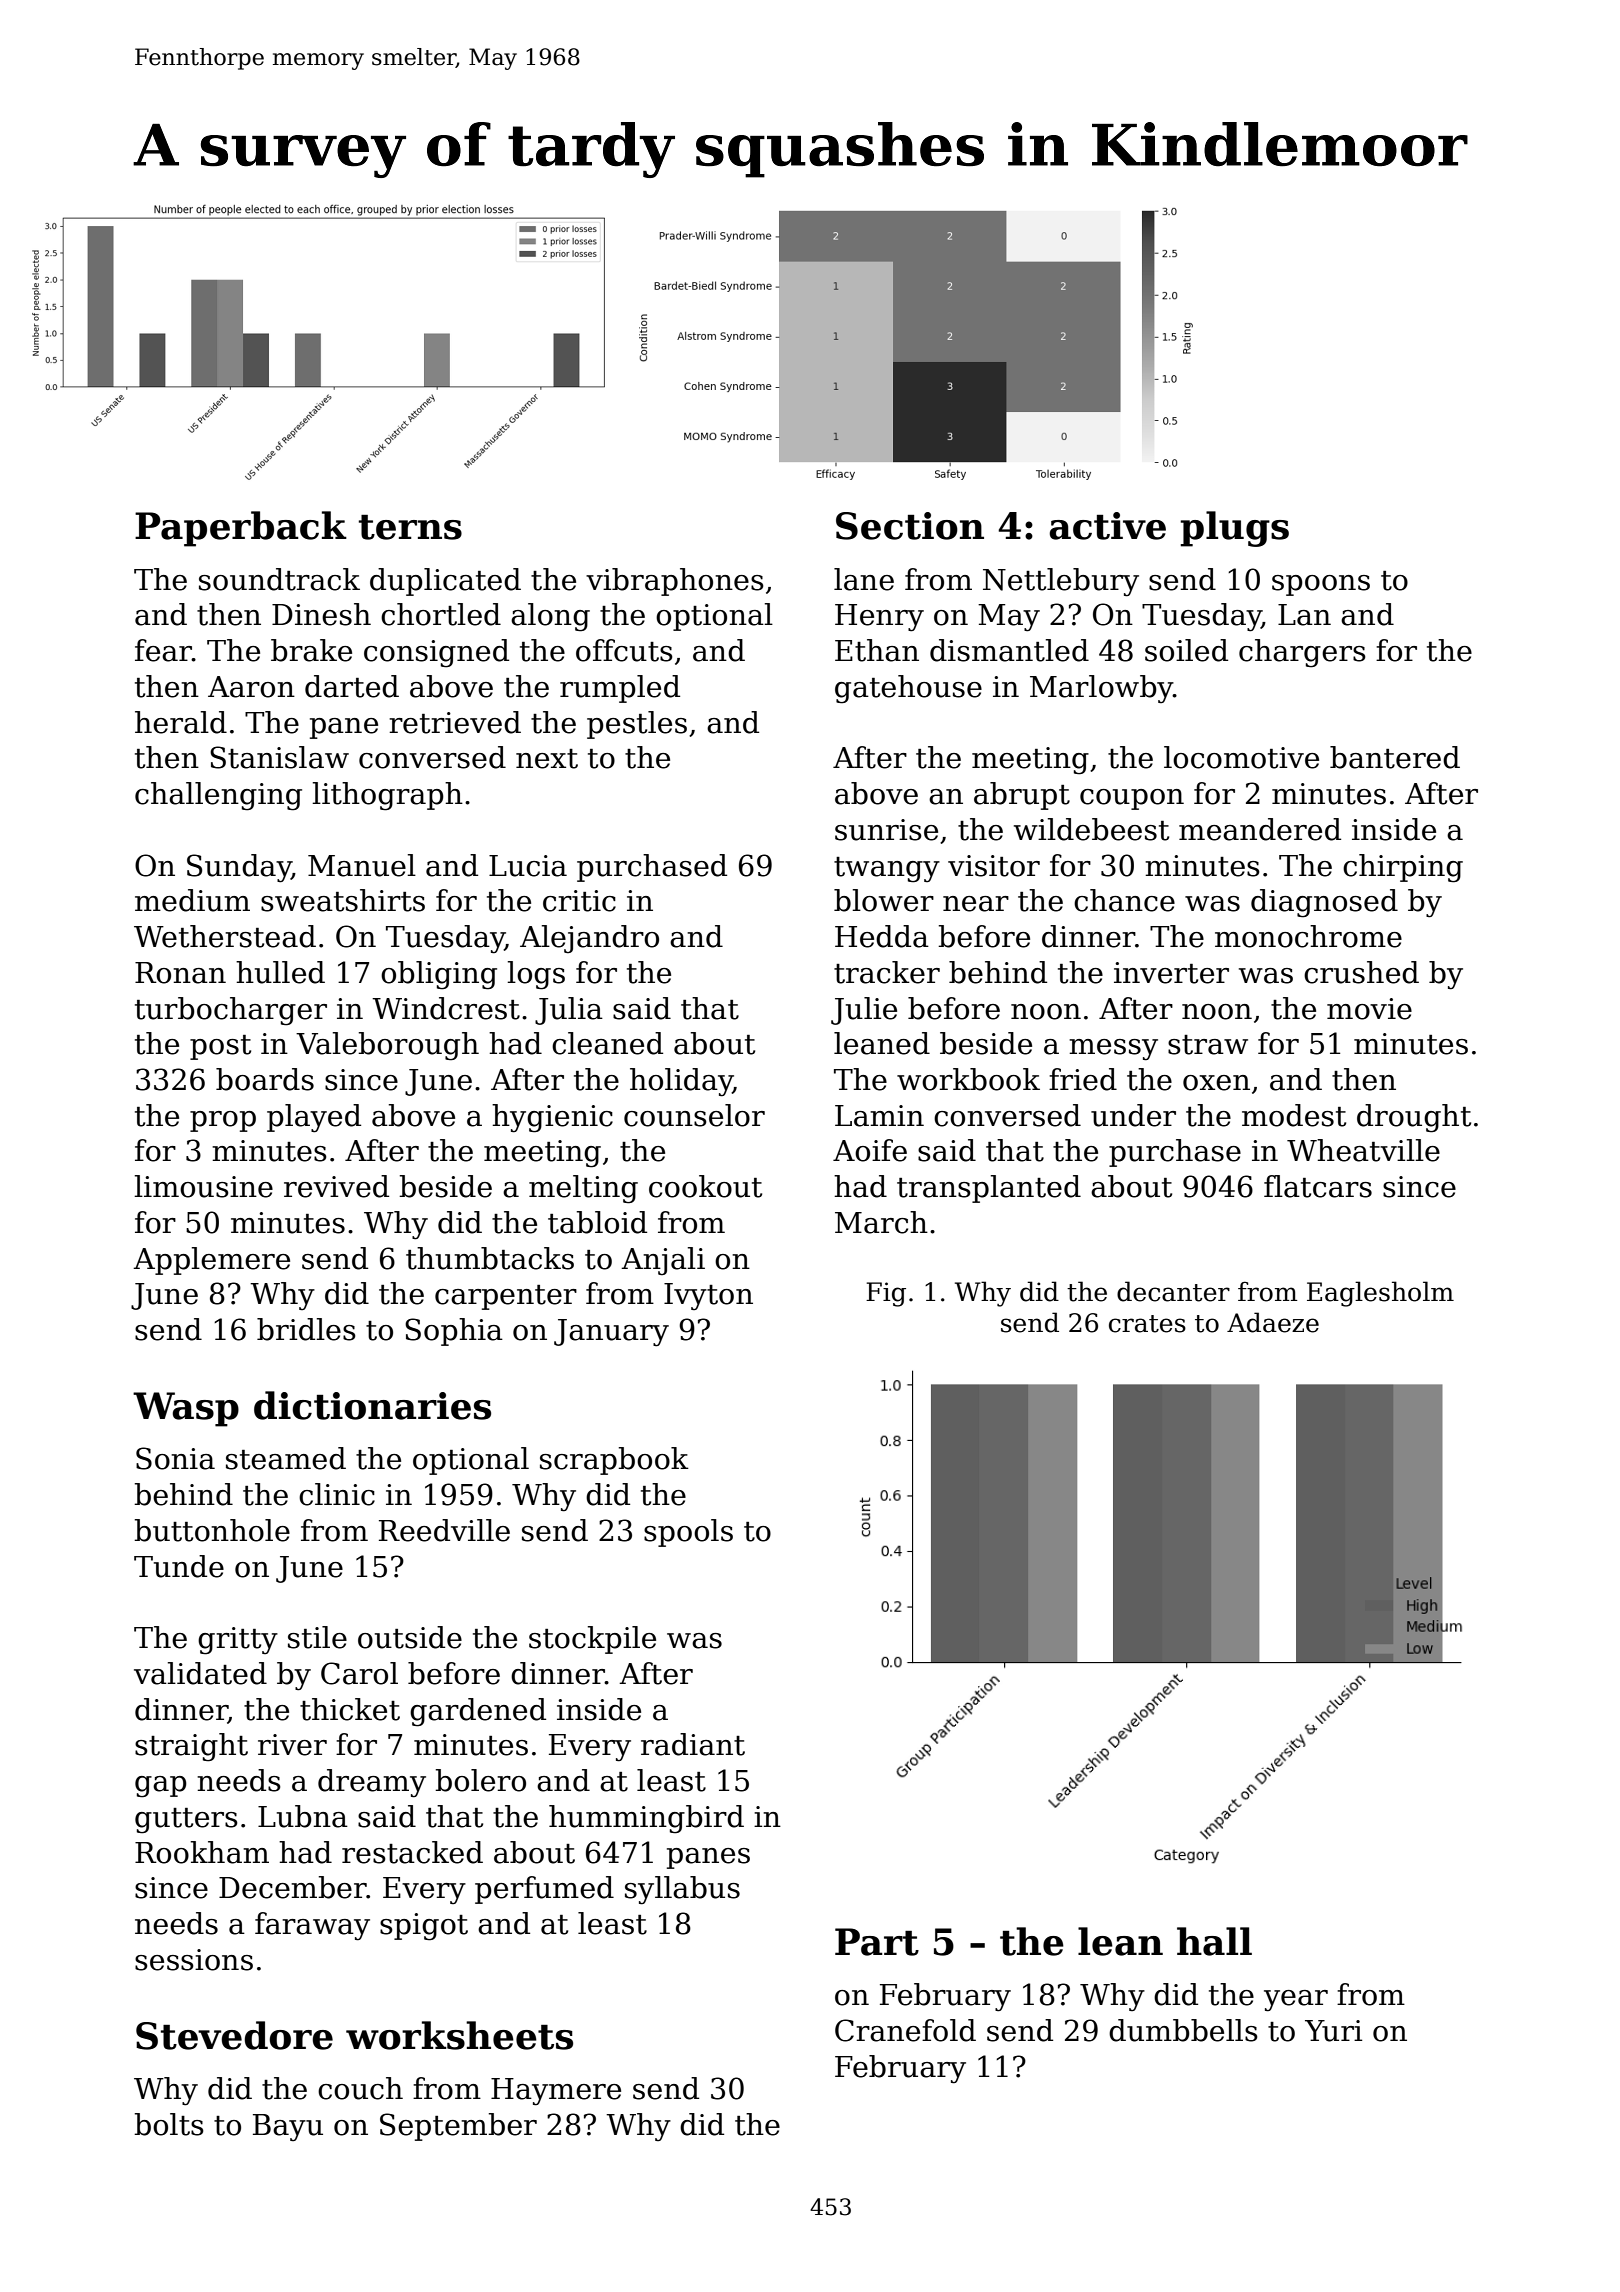 This screenshot has width=1620, height=2292. Describe the element at coordinates (1234, 529) in the screenshot. I see `plugs` at that location.
